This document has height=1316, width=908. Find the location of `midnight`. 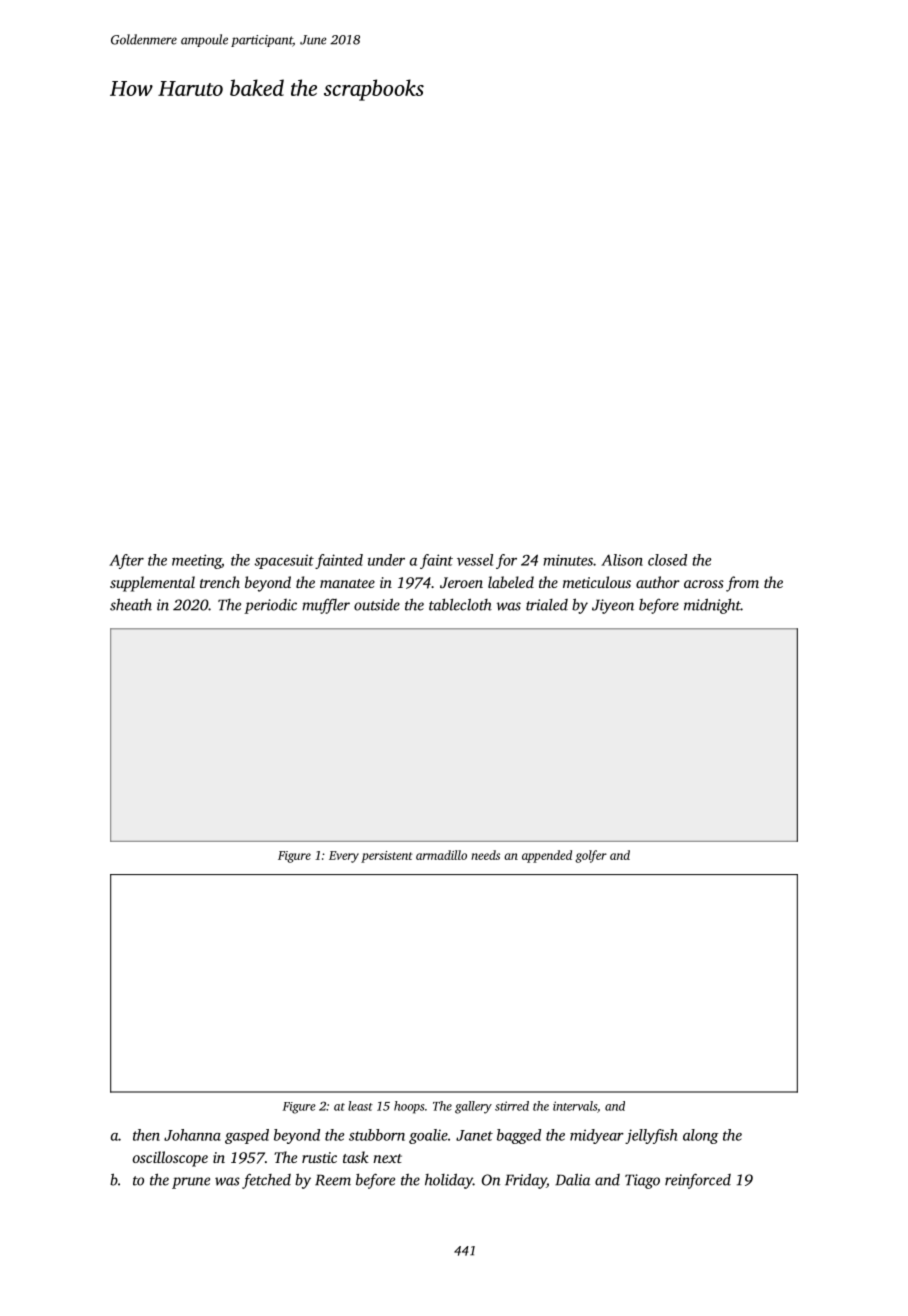

midnight is located at coordinates (712, 606).
